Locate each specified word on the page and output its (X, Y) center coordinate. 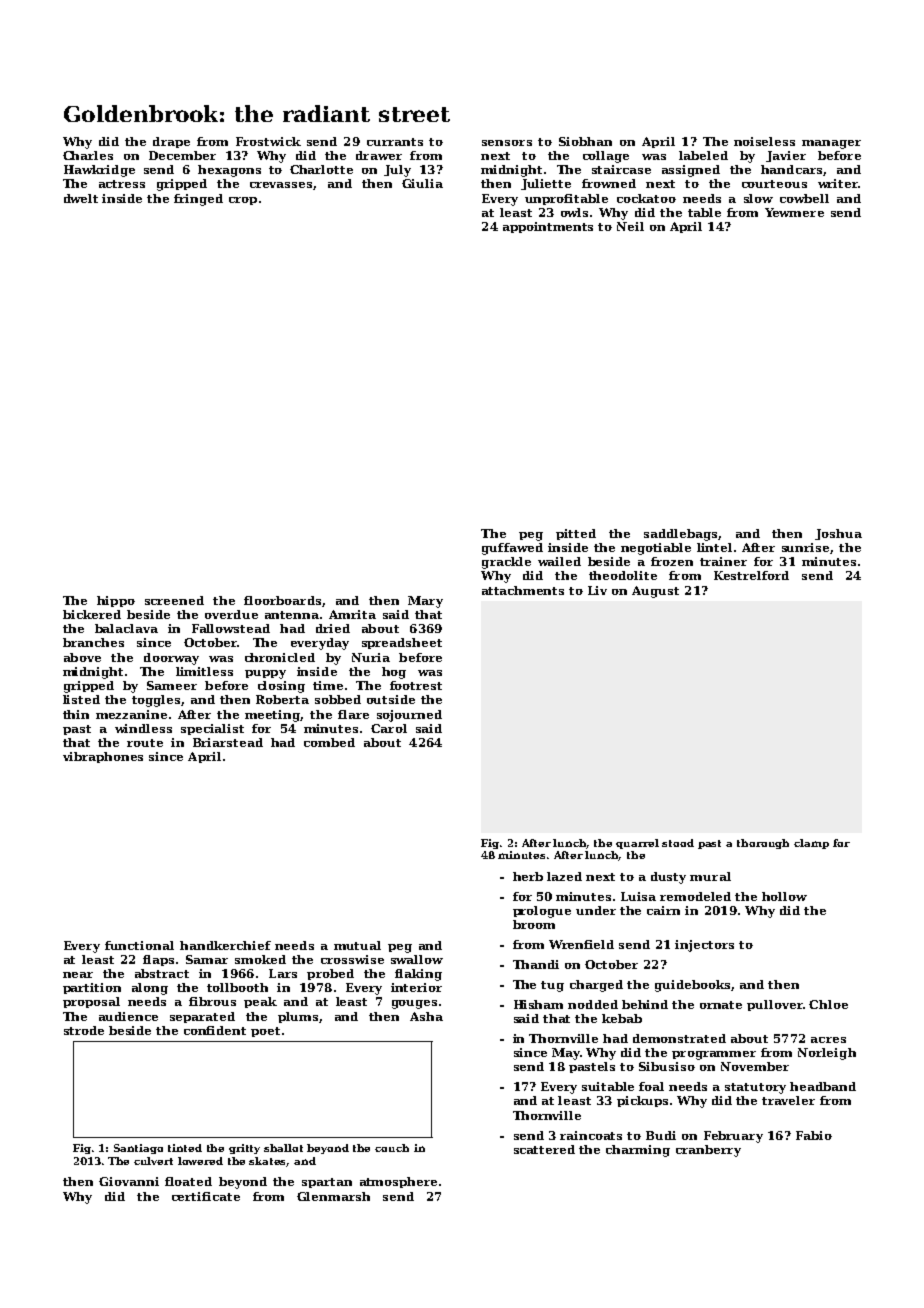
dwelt (81, 198)
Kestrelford (751, 575)
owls (574, 212)
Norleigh (827, 1054)
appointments (548, 227)
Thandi (536, 964)
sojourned (409, 716)
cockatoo (646, 198)
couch (392, 1148)
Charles (88, 155)
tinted (185, 1148)
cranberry (708, 1151)
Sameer (172, 685)
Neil (630, 226)
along (150, 989)
